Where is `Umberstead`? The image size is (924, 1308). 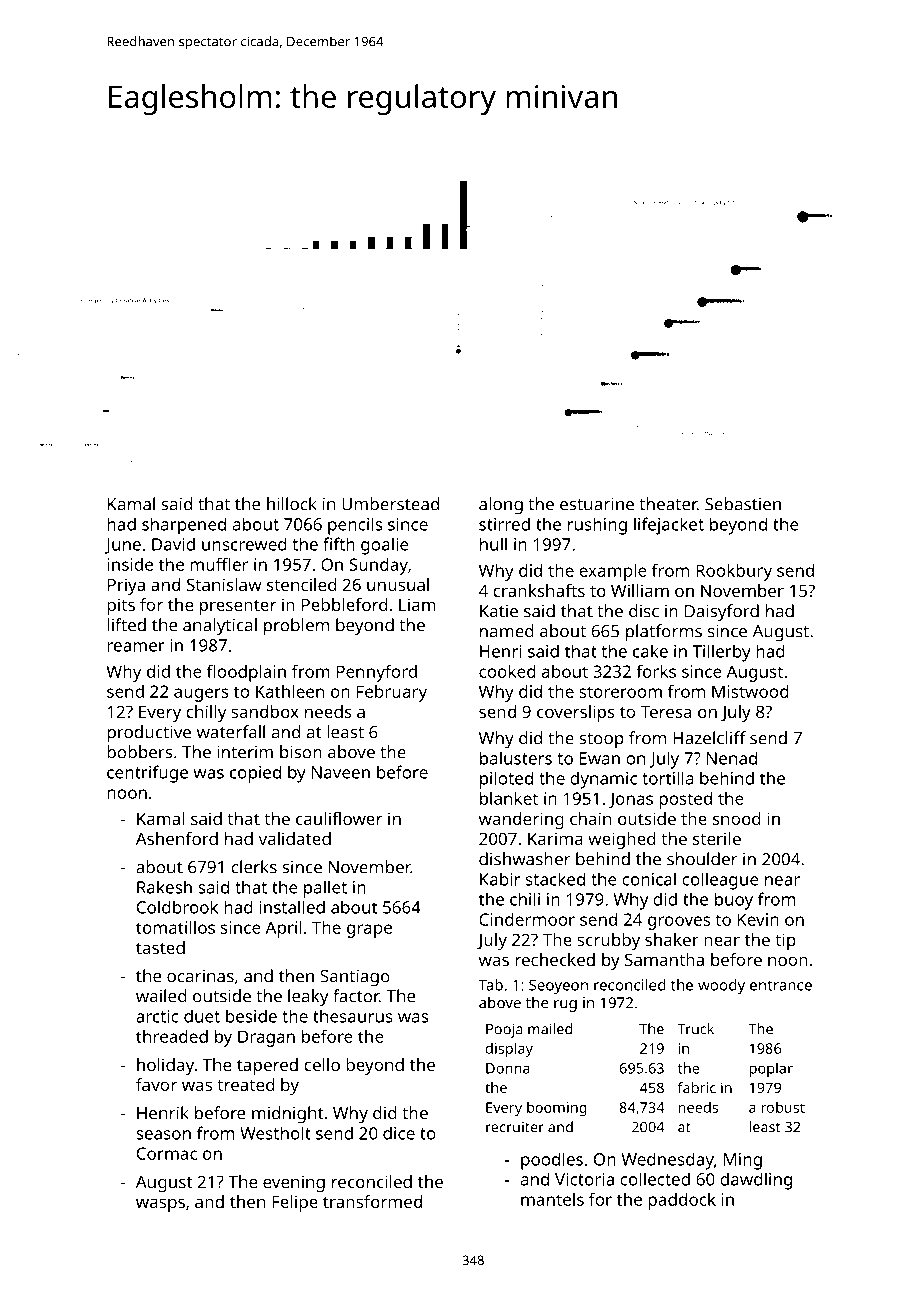
Umberstead is located at coordinates (390, 504).
